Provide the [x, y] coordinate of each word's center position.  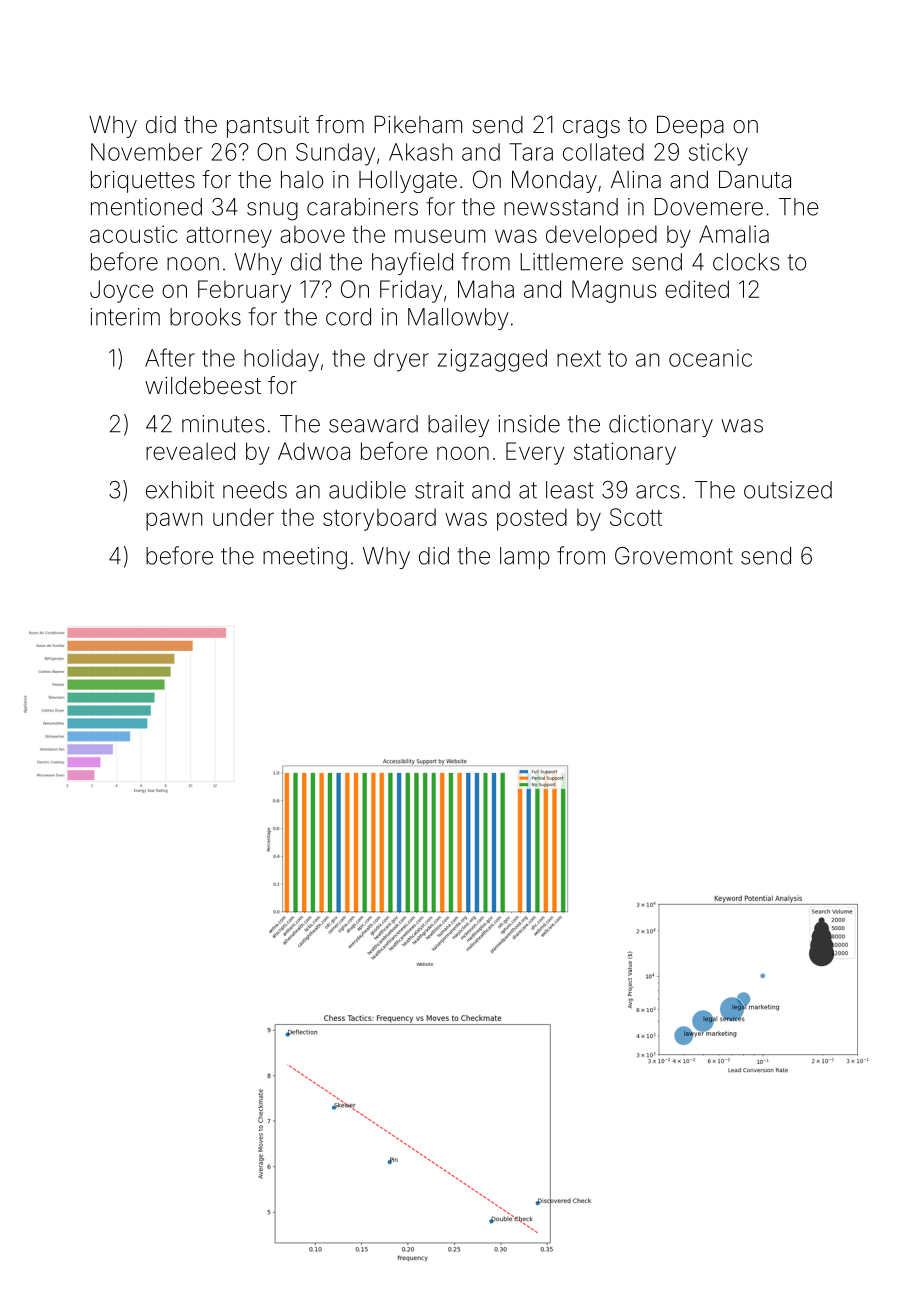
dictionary [661, 426]
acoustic [133, 234]
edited [697, 289]
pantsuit [268, 127]
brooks [205, 317]
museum [440, 236]
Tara [531, 152]
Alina [636, 180]
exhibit [180, 490]
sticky [718, 154]
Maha [486, 289]
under [243, 517]
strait [439, 490]
